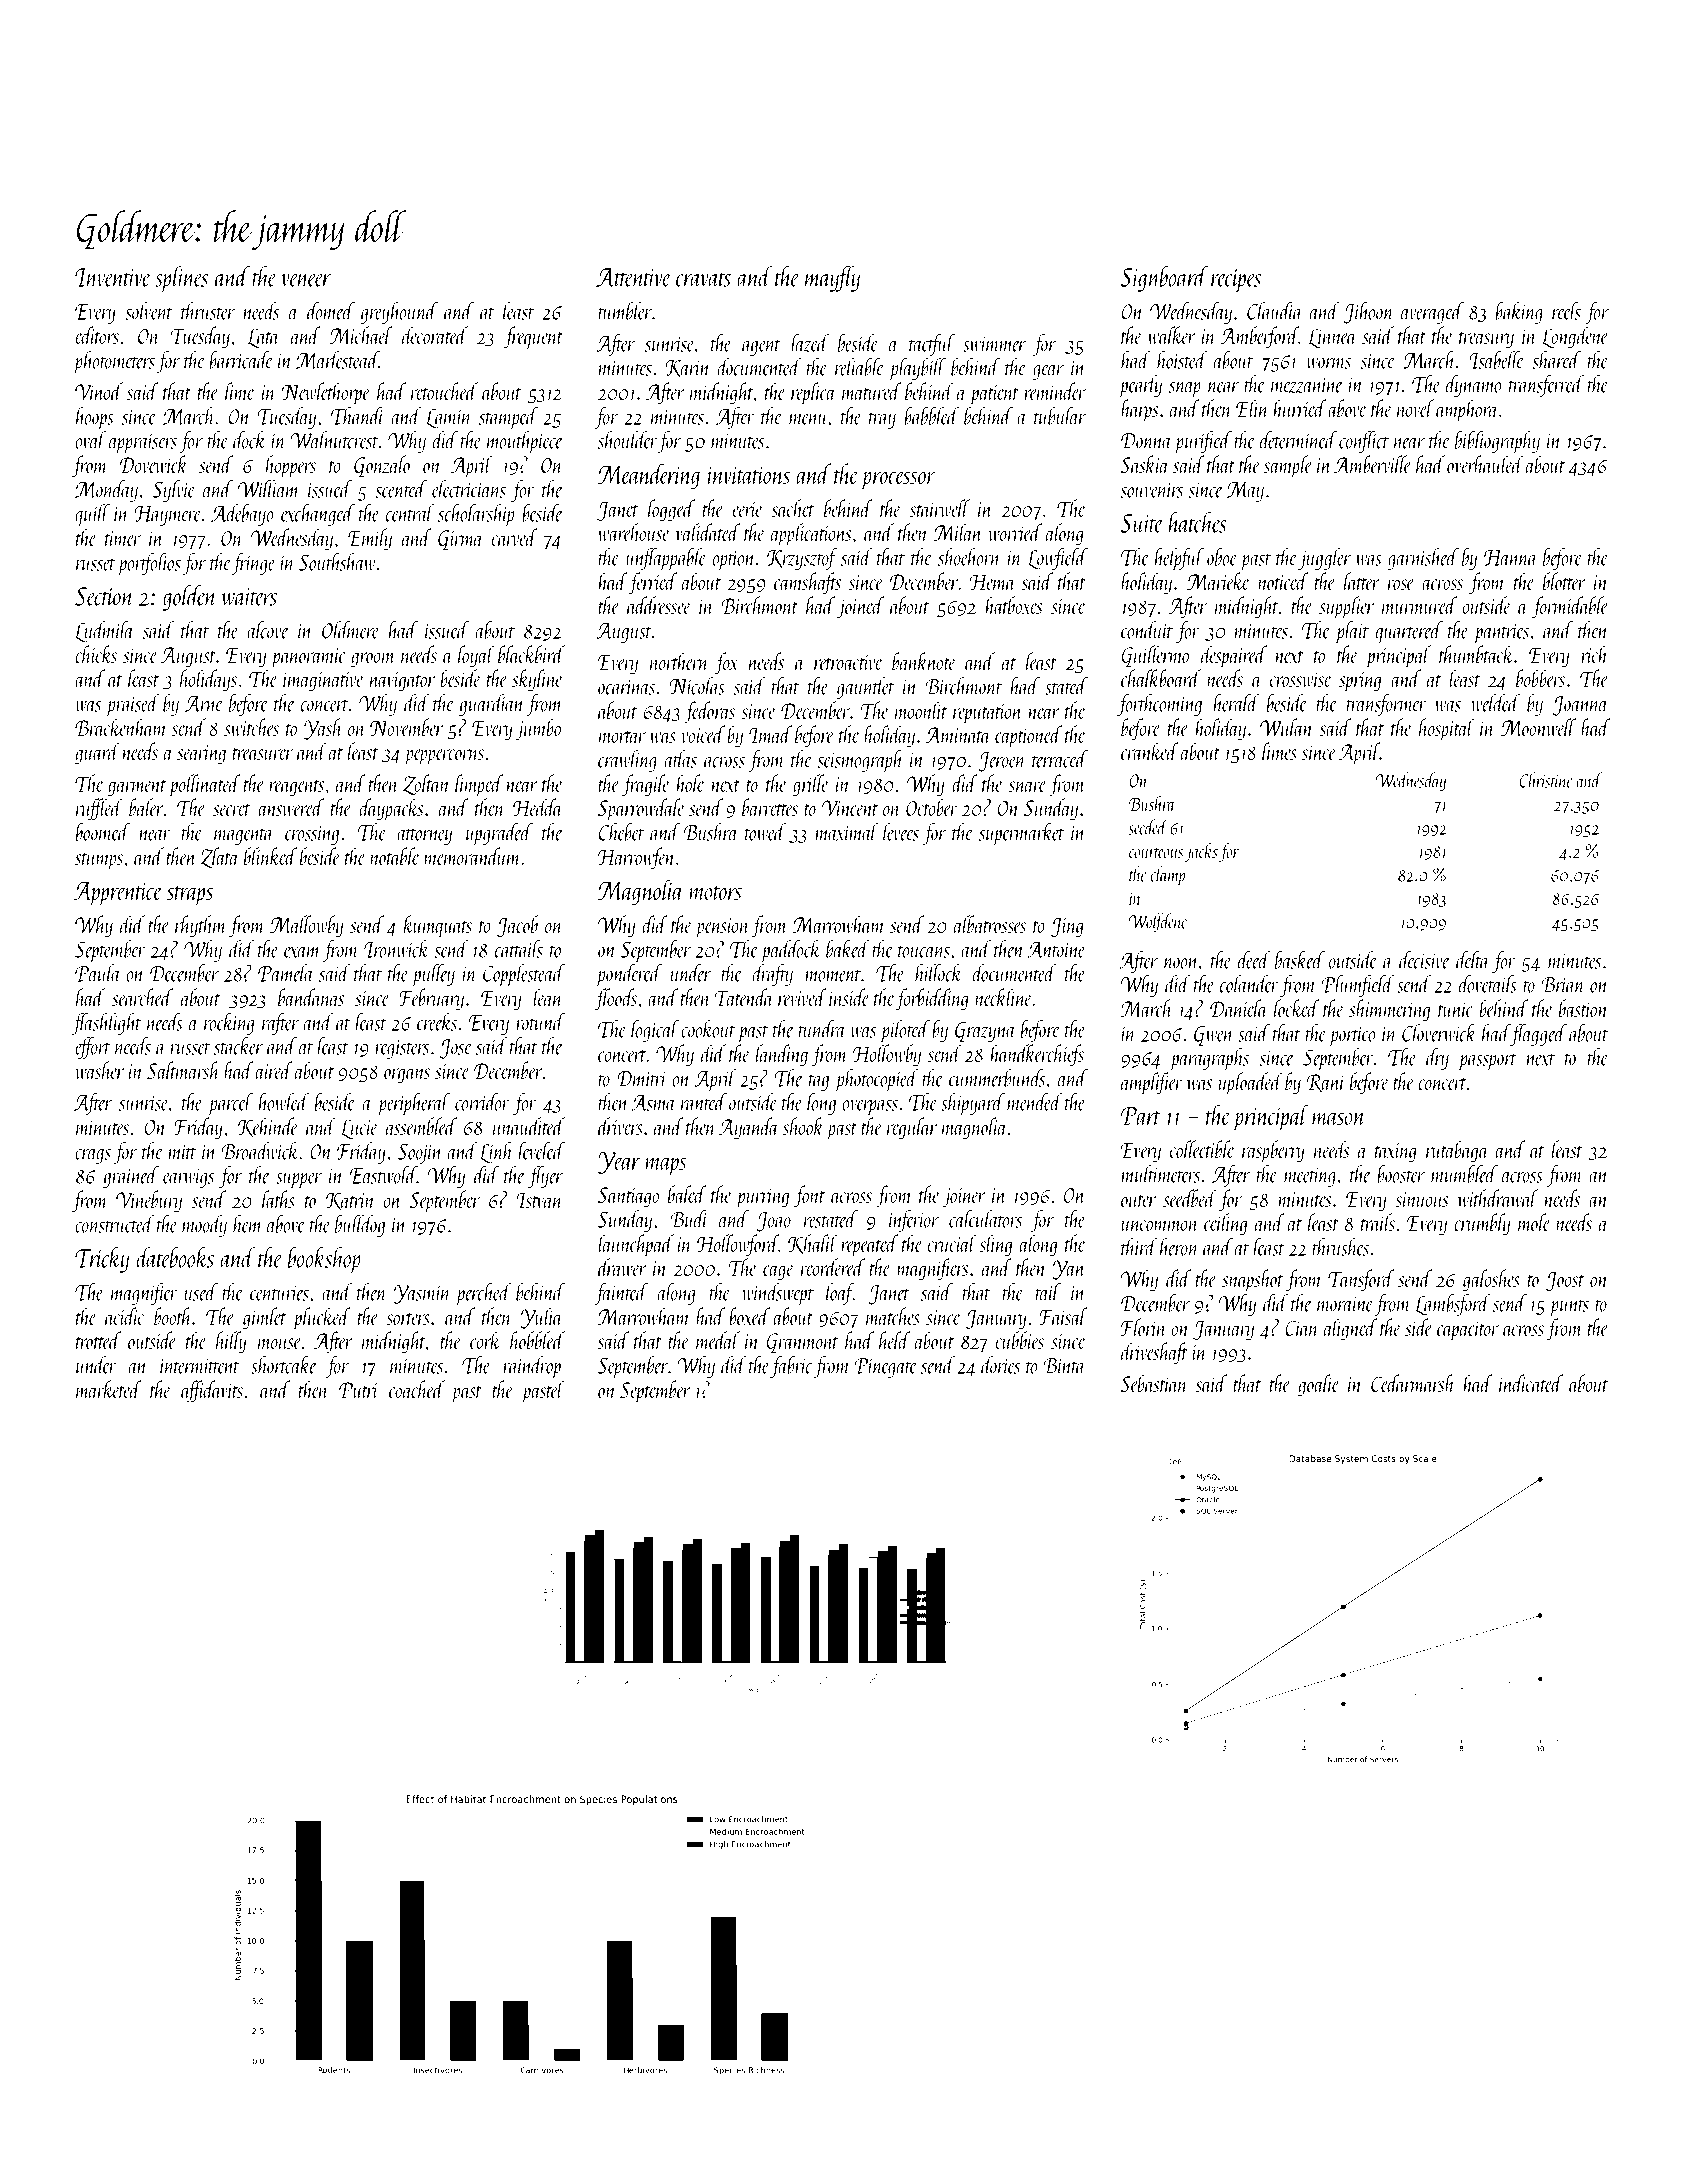  Describe the element at coordinates (212, 1391) in the document. I see `affidavits` at that location.
